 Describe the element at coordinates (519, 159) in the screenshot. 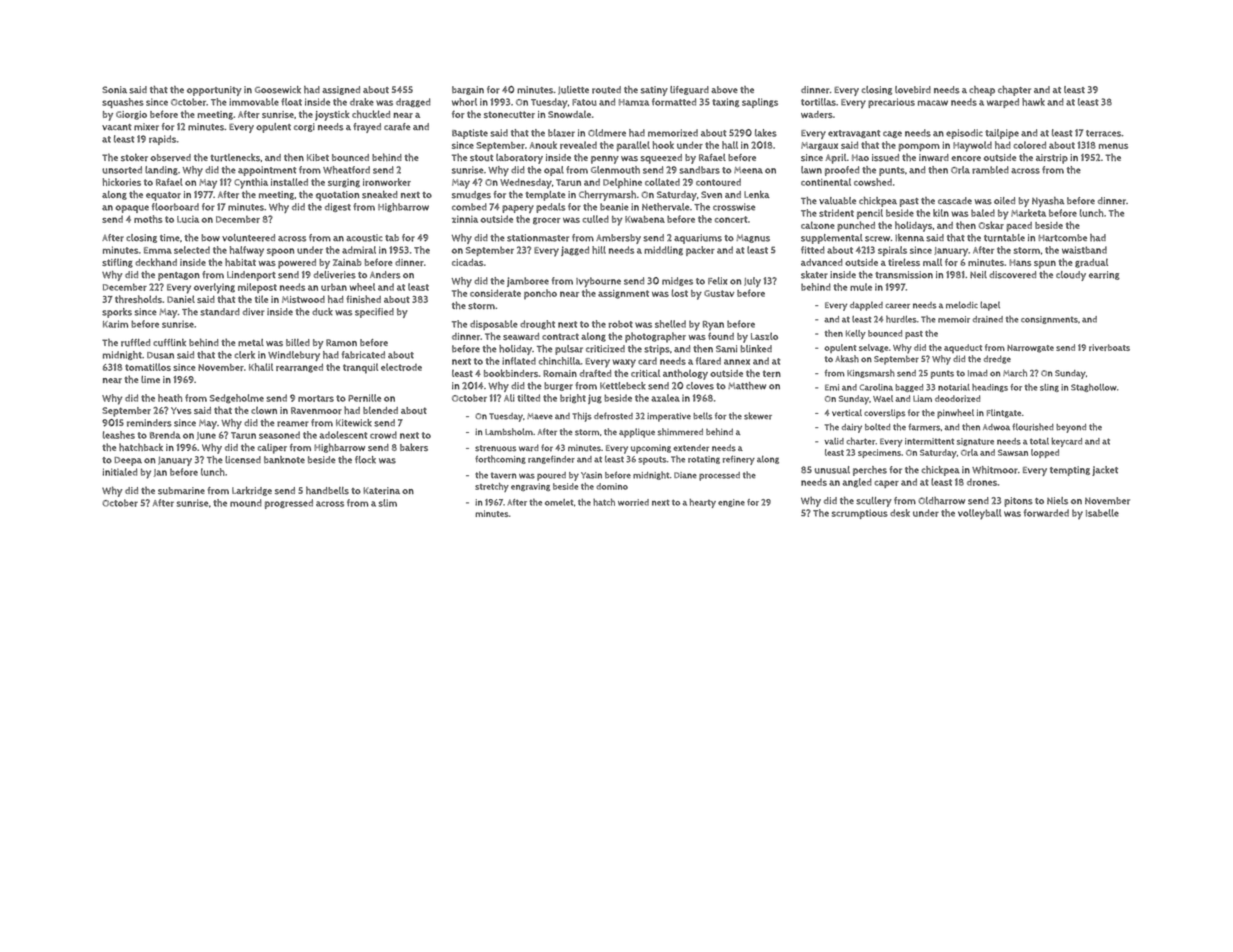

I see `laboratory` at that location.
